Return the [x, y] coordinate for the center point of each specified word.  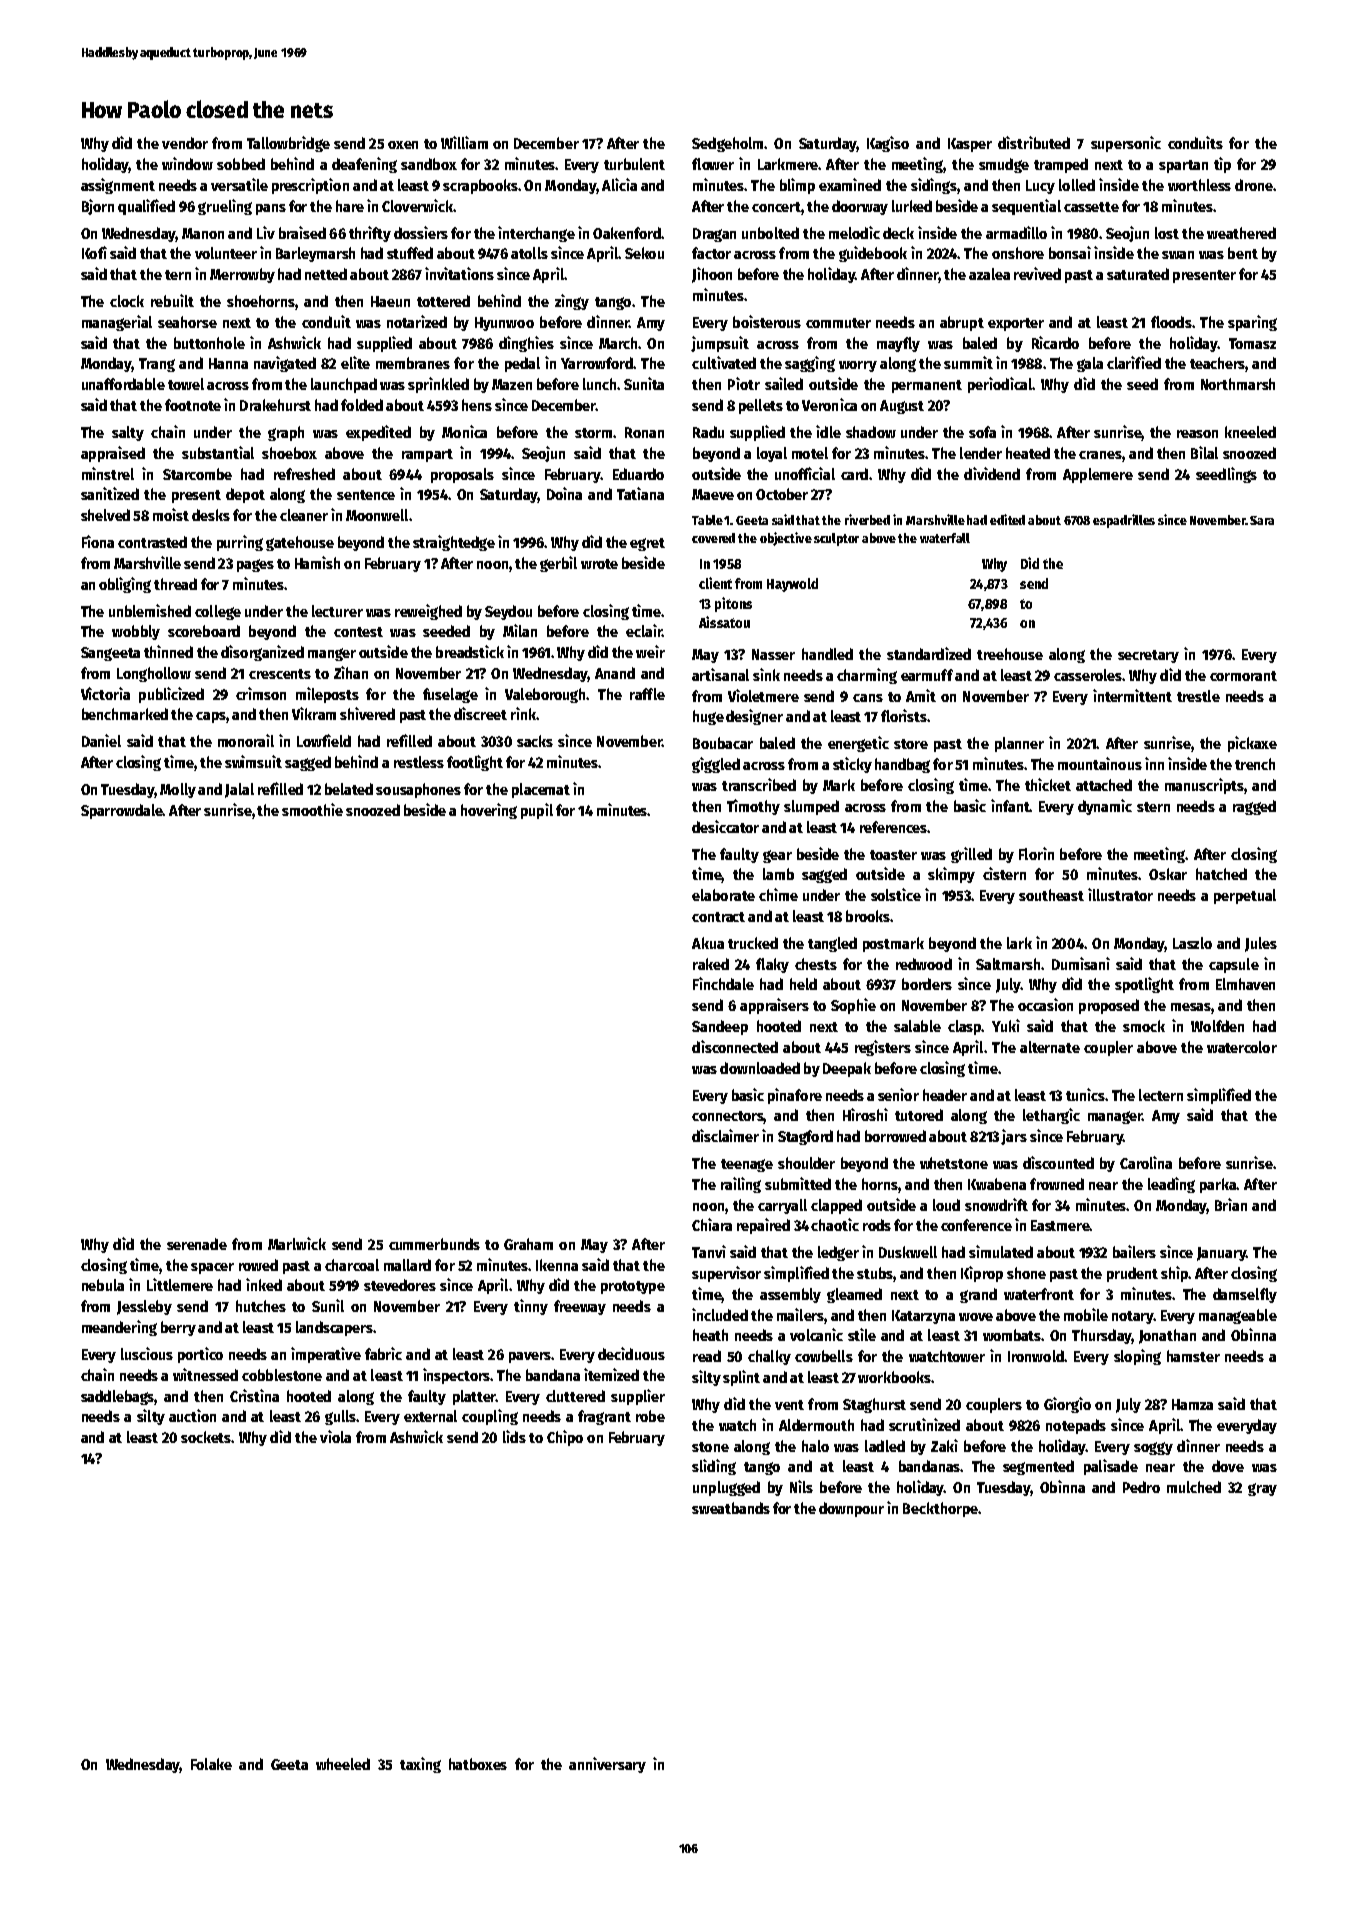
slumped [811, 807]
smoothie [312, 809]
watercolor [1242, 1047]
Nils [801, 1486]
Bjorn [98, 207]
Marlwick [297, 1243]
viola [335, 1436]
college [218, 612]
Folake [211, 1764]
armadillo [1016, 232]
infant [1010, 805]
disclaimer [725, 1135]
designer [754, 717]
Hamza [1192, 1404]
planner [1019, 744]
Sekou [644, 253]
